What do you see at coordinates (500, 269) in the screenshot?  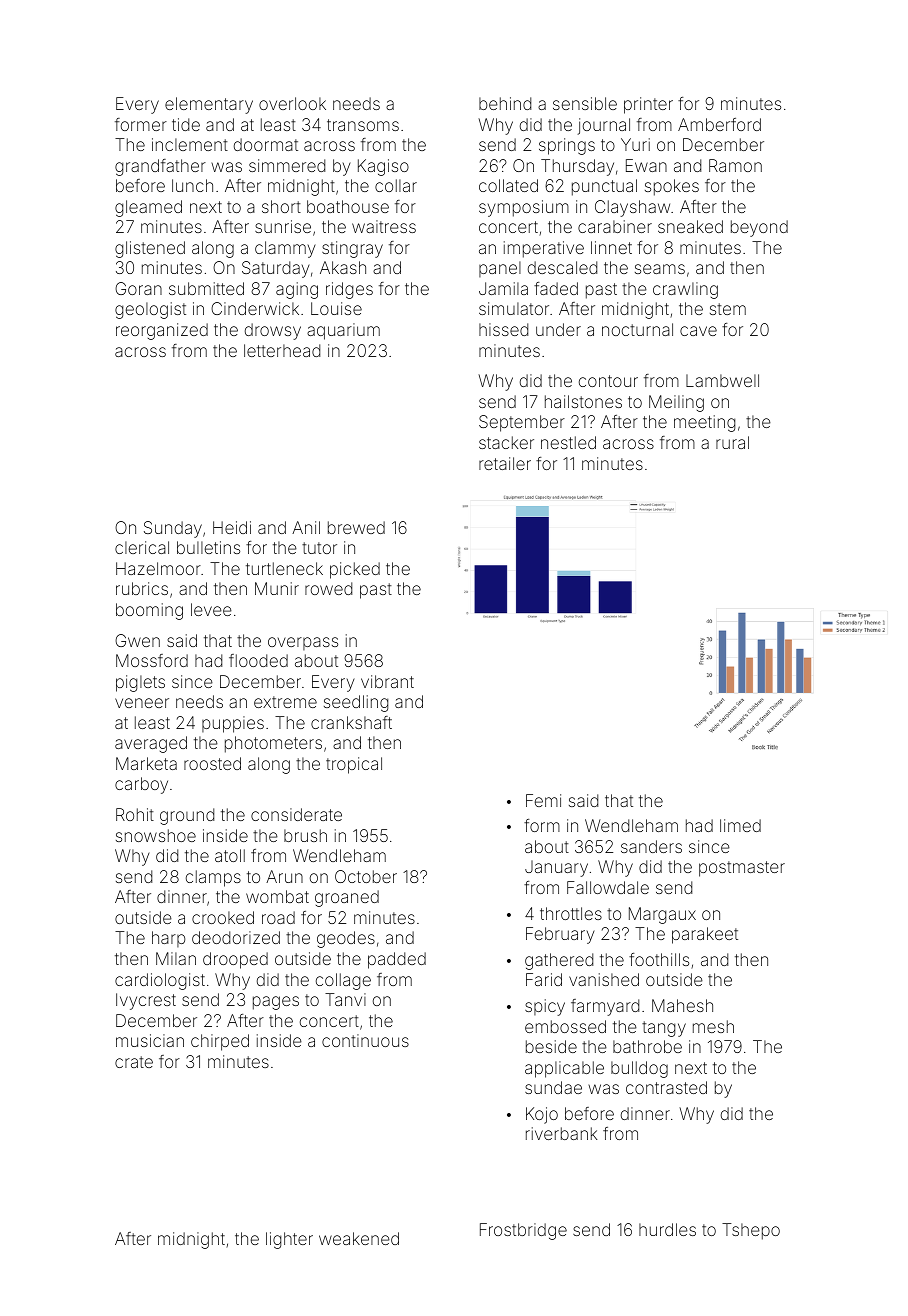 I see `panel` at bounding box center [500, 269].
